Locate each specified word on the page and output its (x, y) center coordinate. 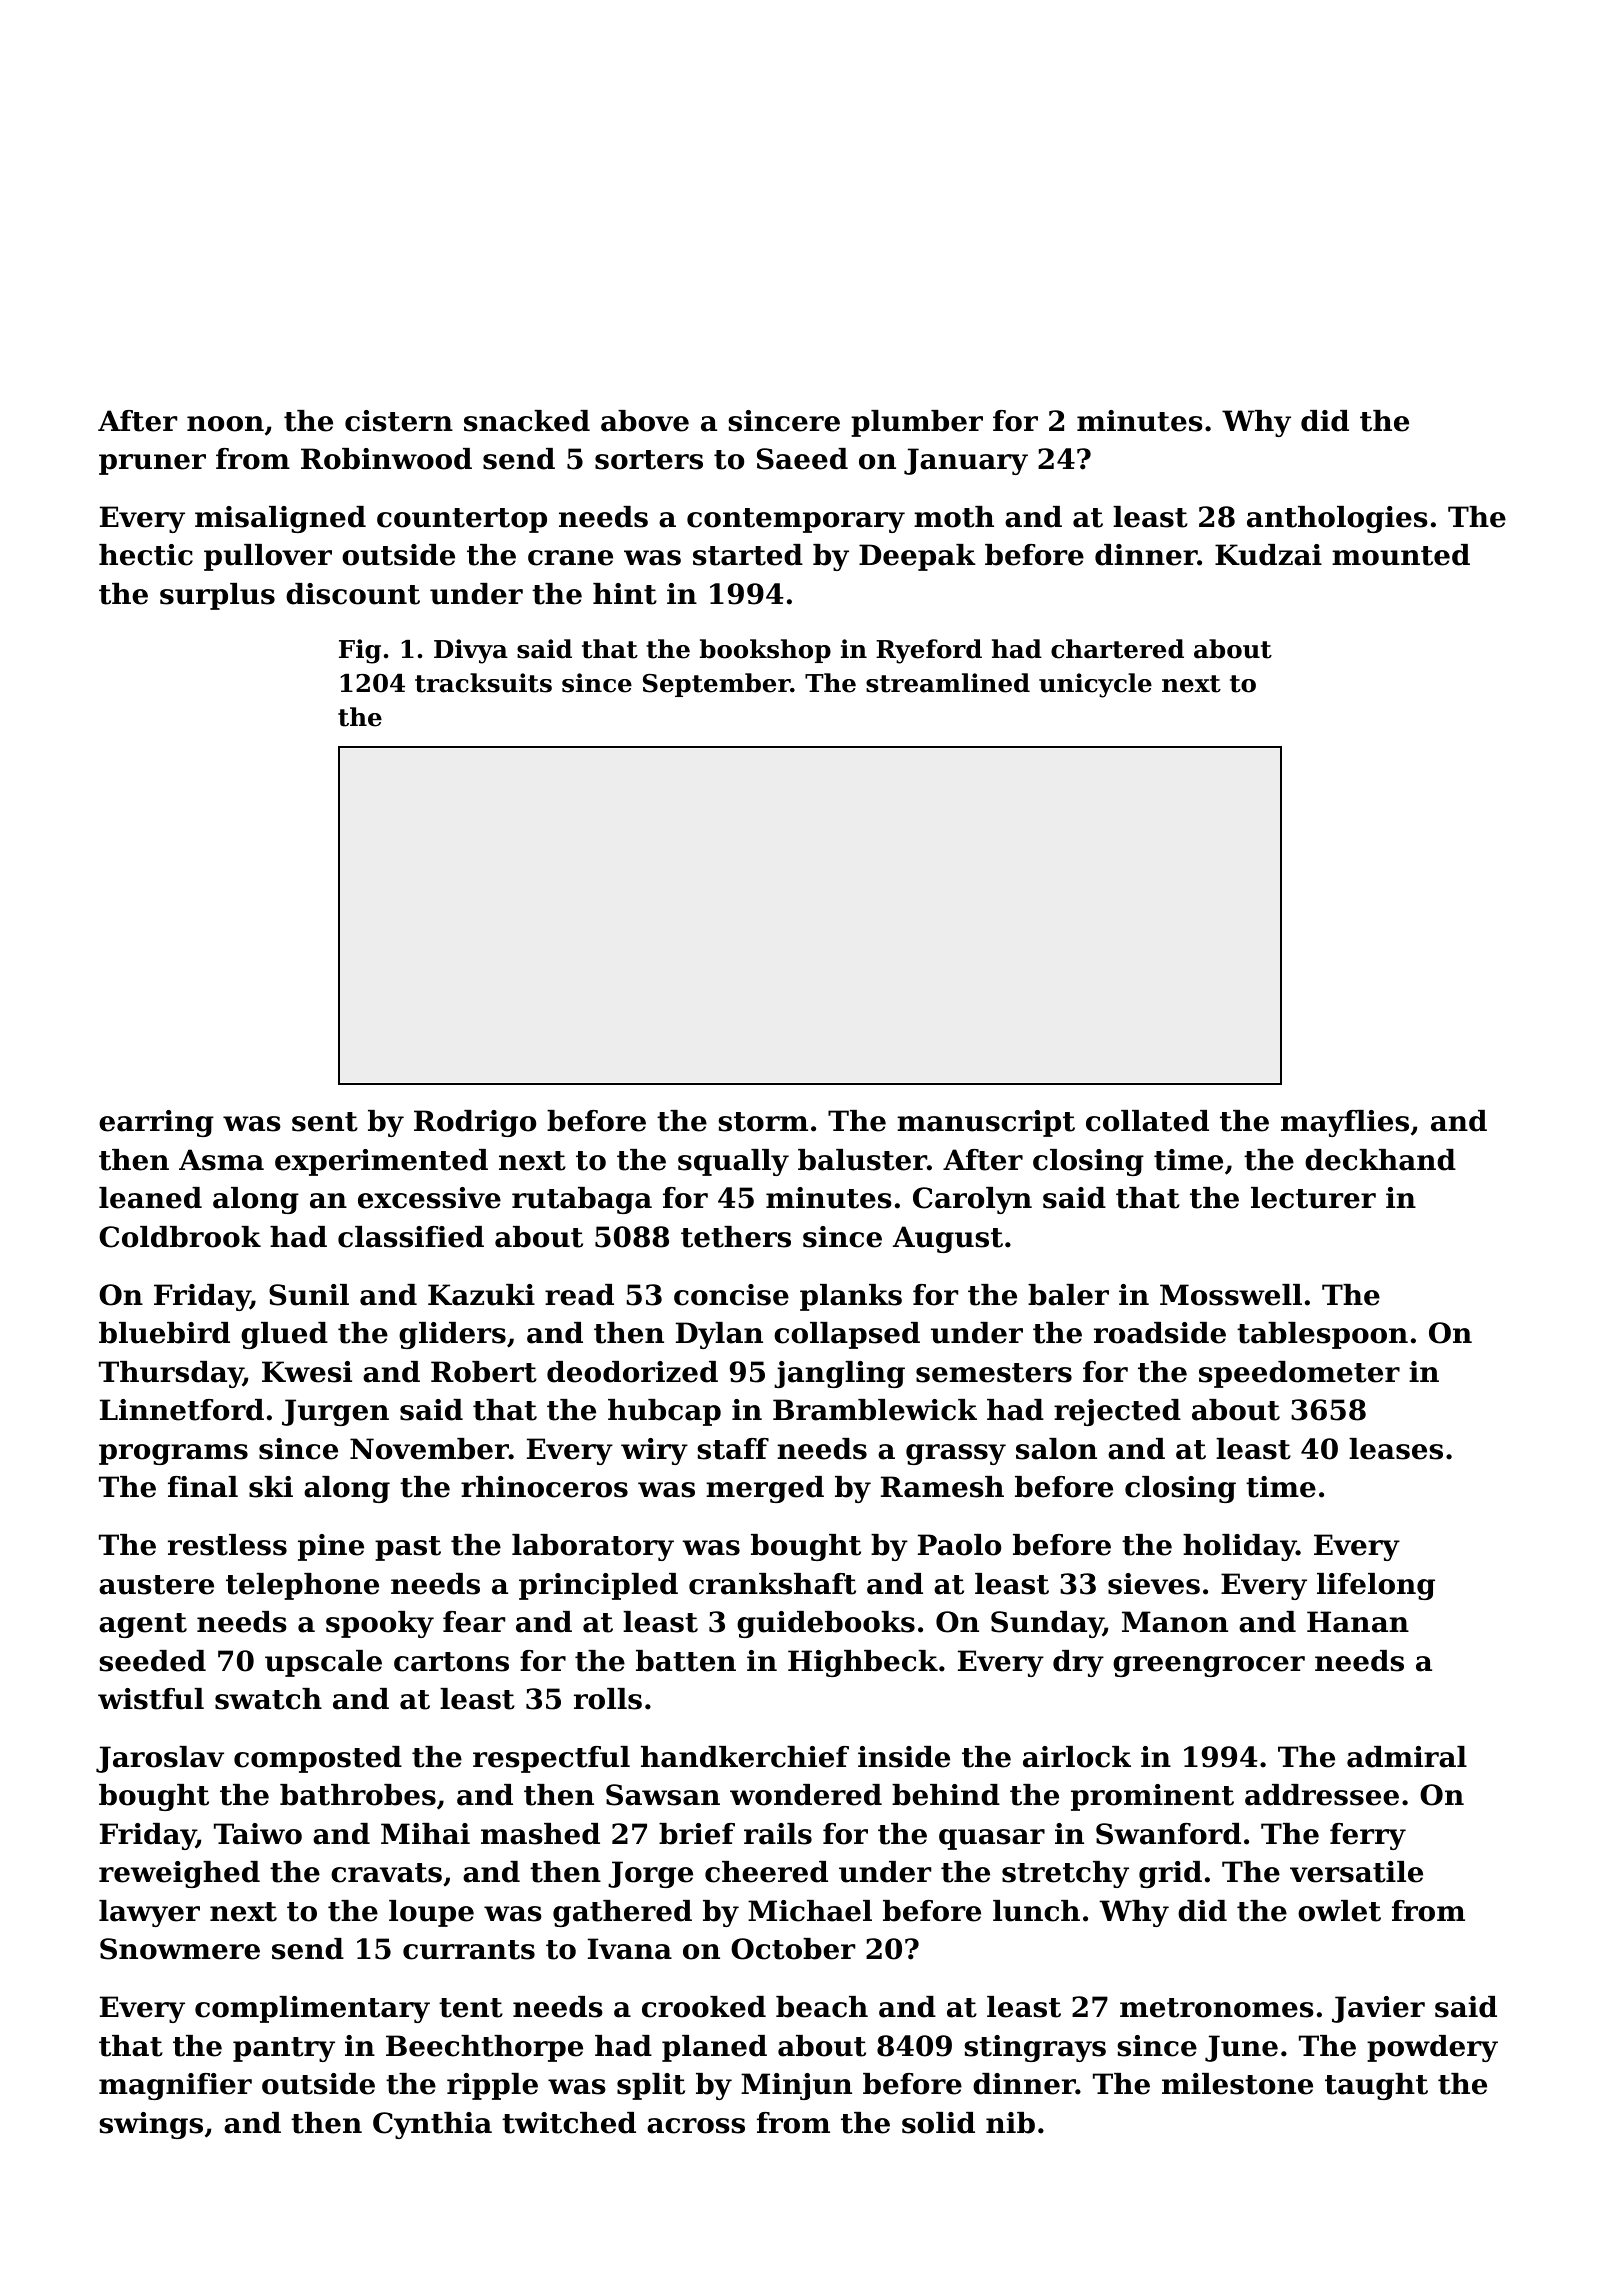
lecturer (1313, 1198)
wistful (151, 1699)
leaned (150, 1198)
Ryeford (929, 651)
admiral (1407, 1757)
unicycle (1095, 685)
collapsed (847, 1335)
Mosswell (1231, 1295)
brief (697, 1834)
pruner (152, 464)
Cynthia (432, 2125)
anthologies (1337, 519)
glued (284, 1335)
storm (763, 1122)
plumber (917, 423)
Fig (360, 651)
